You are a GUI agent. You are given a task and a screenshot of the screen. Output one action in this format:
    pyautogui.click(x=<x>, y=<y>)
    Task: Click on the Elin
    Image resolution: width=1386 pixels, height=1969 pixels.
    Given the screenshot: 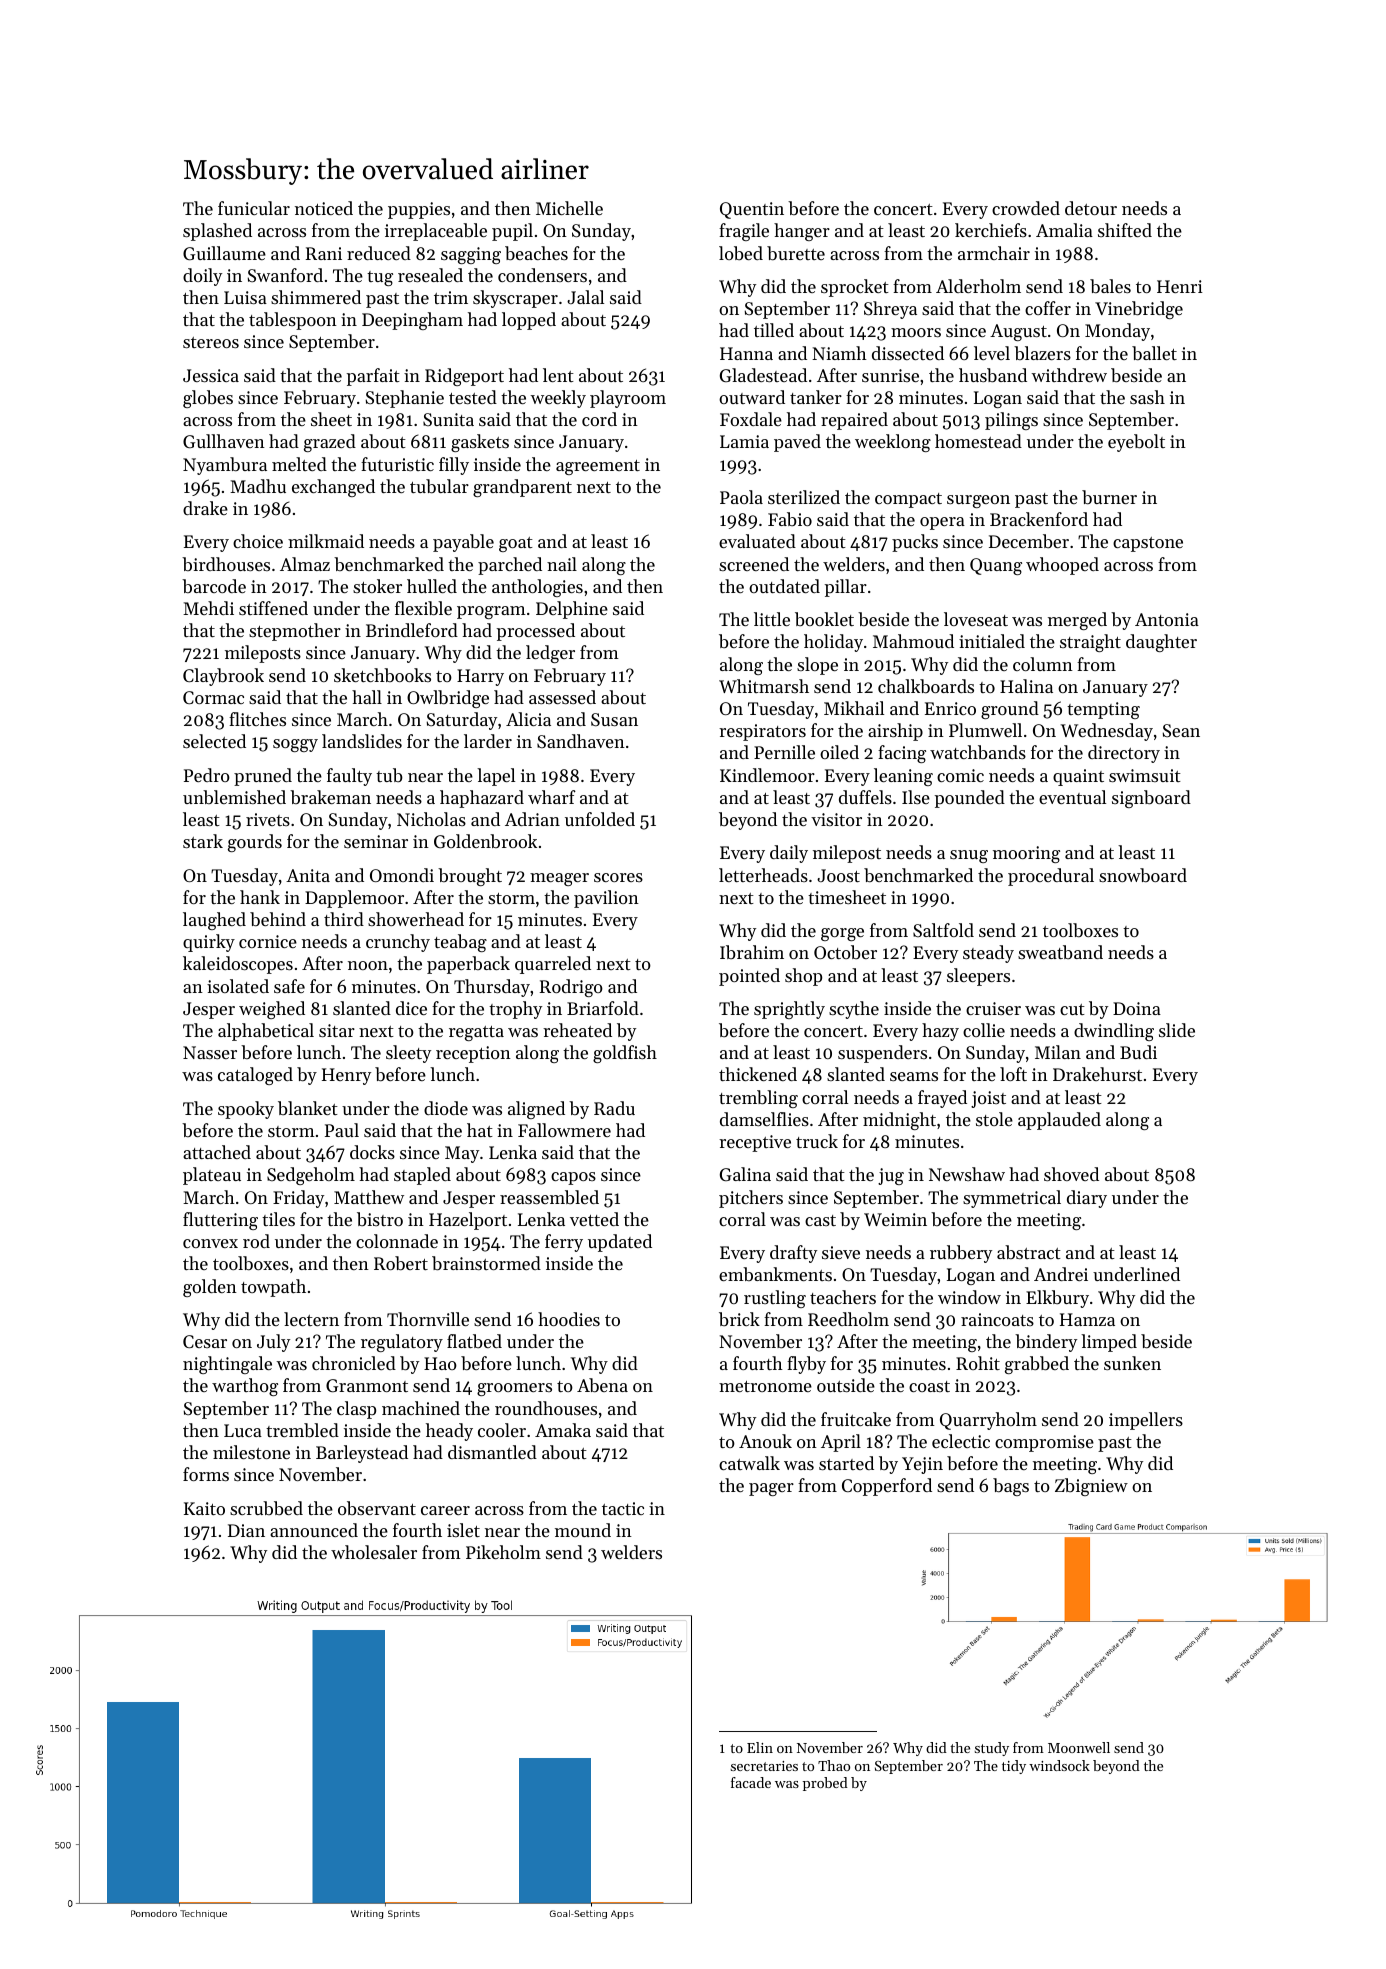 What is the action you would take?
    pyautogui.click(x=760, y=1747)
